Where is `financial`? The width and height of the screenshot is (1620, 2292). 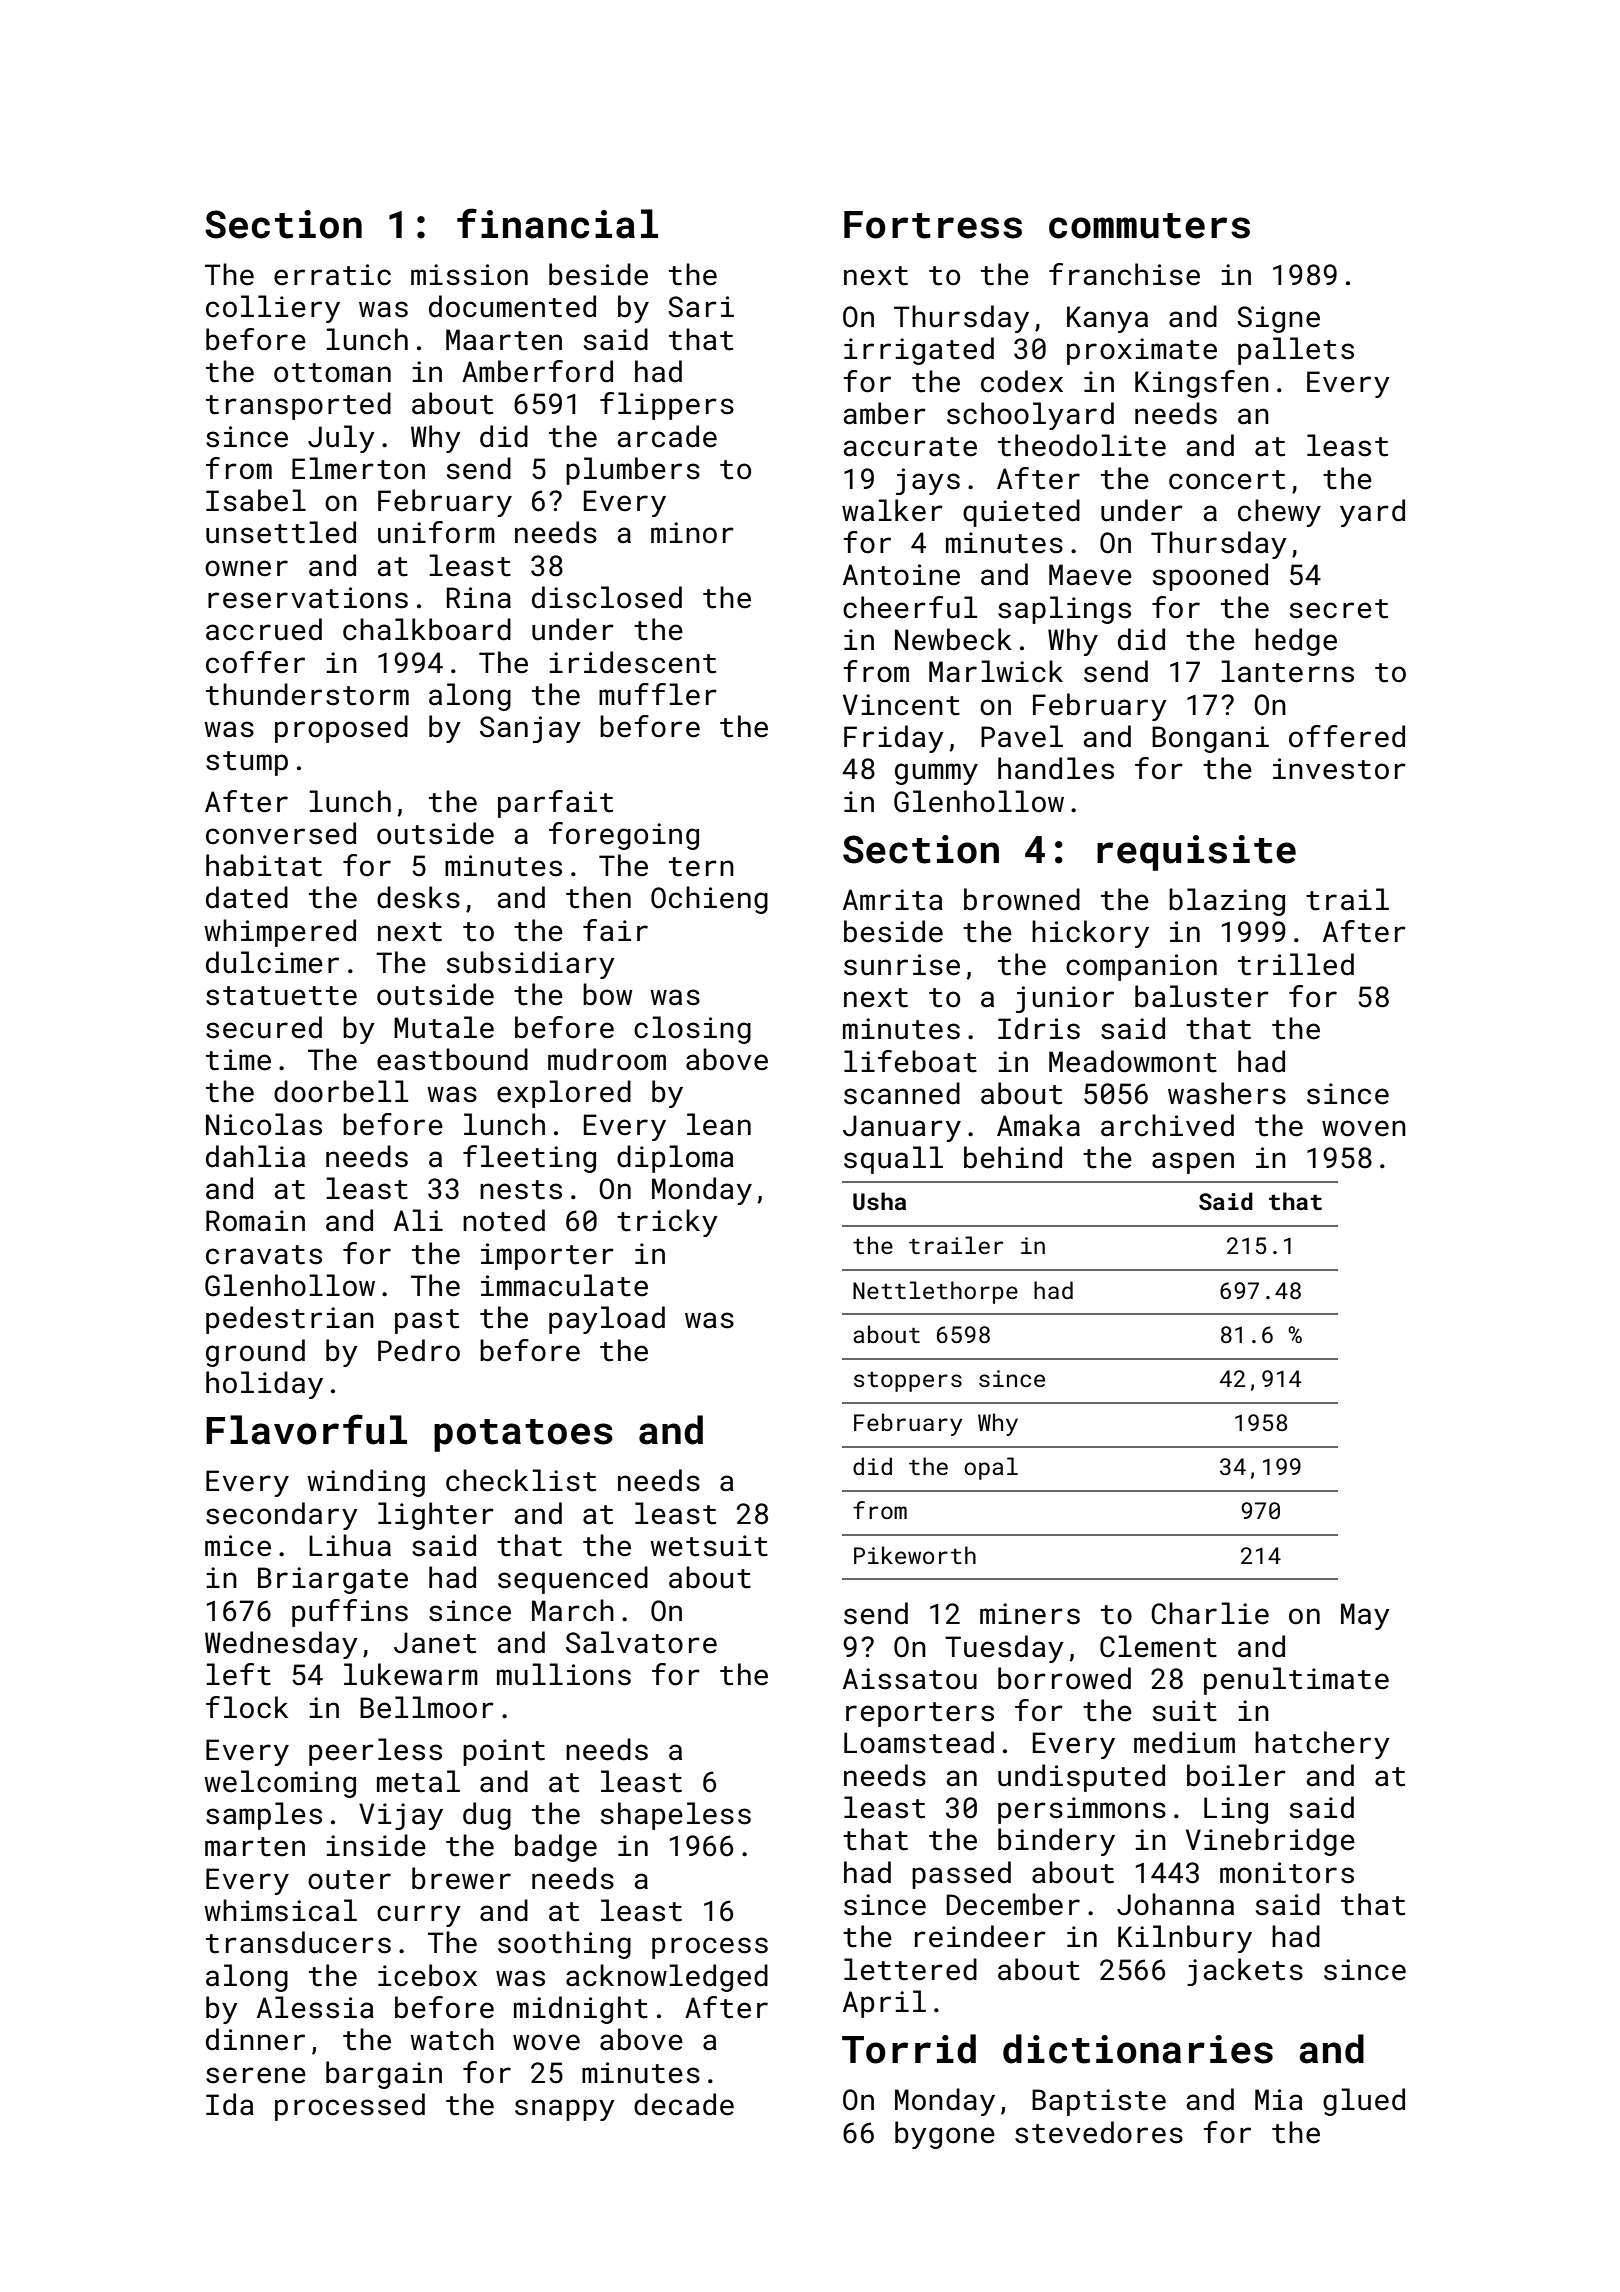
financial is located at coordinates (557, 223).
